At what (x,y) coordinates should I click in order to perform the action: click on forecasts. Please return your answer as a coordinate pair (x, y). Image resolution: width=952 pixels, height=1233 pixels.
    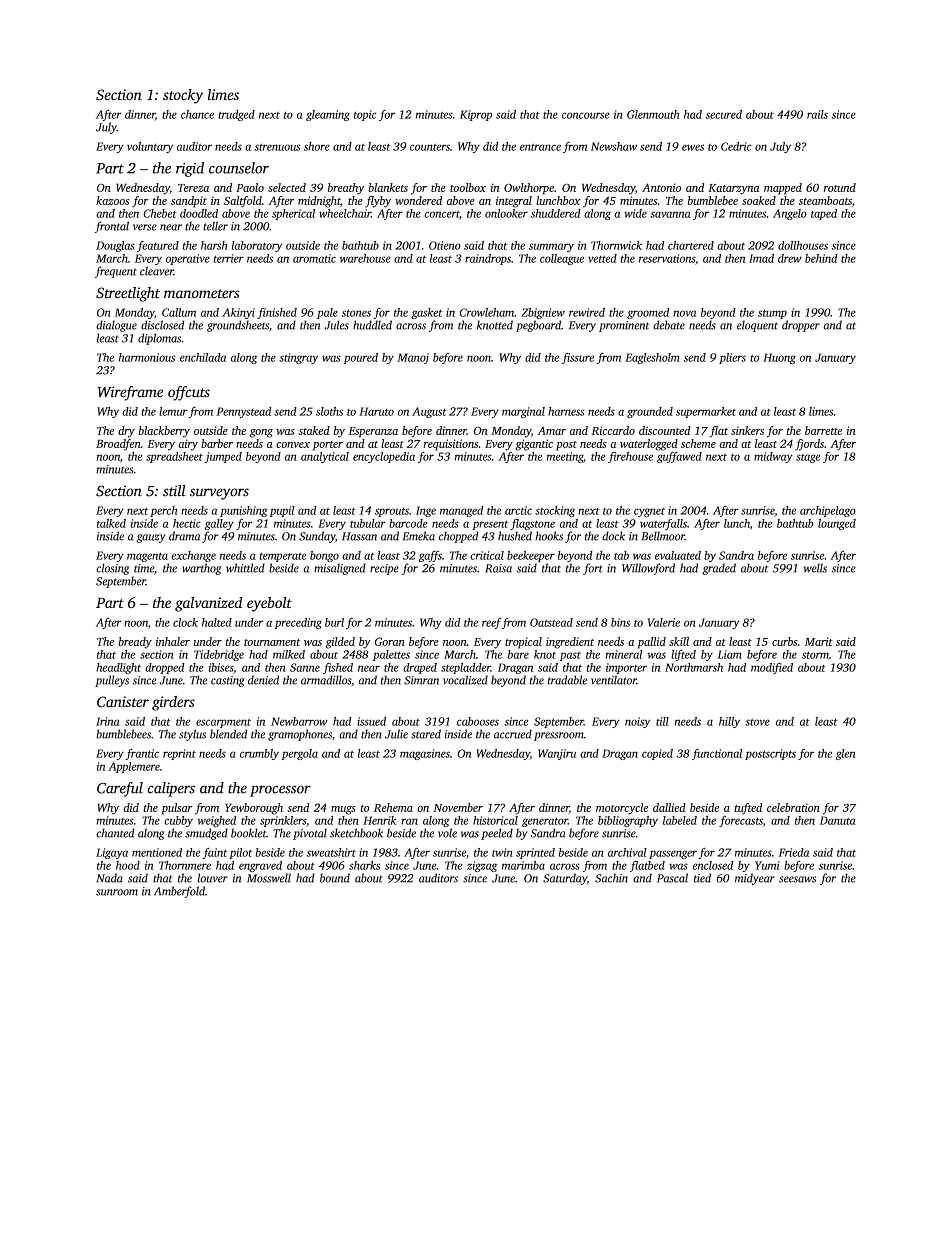
    Looking at the image, I should click on (741, 821).
